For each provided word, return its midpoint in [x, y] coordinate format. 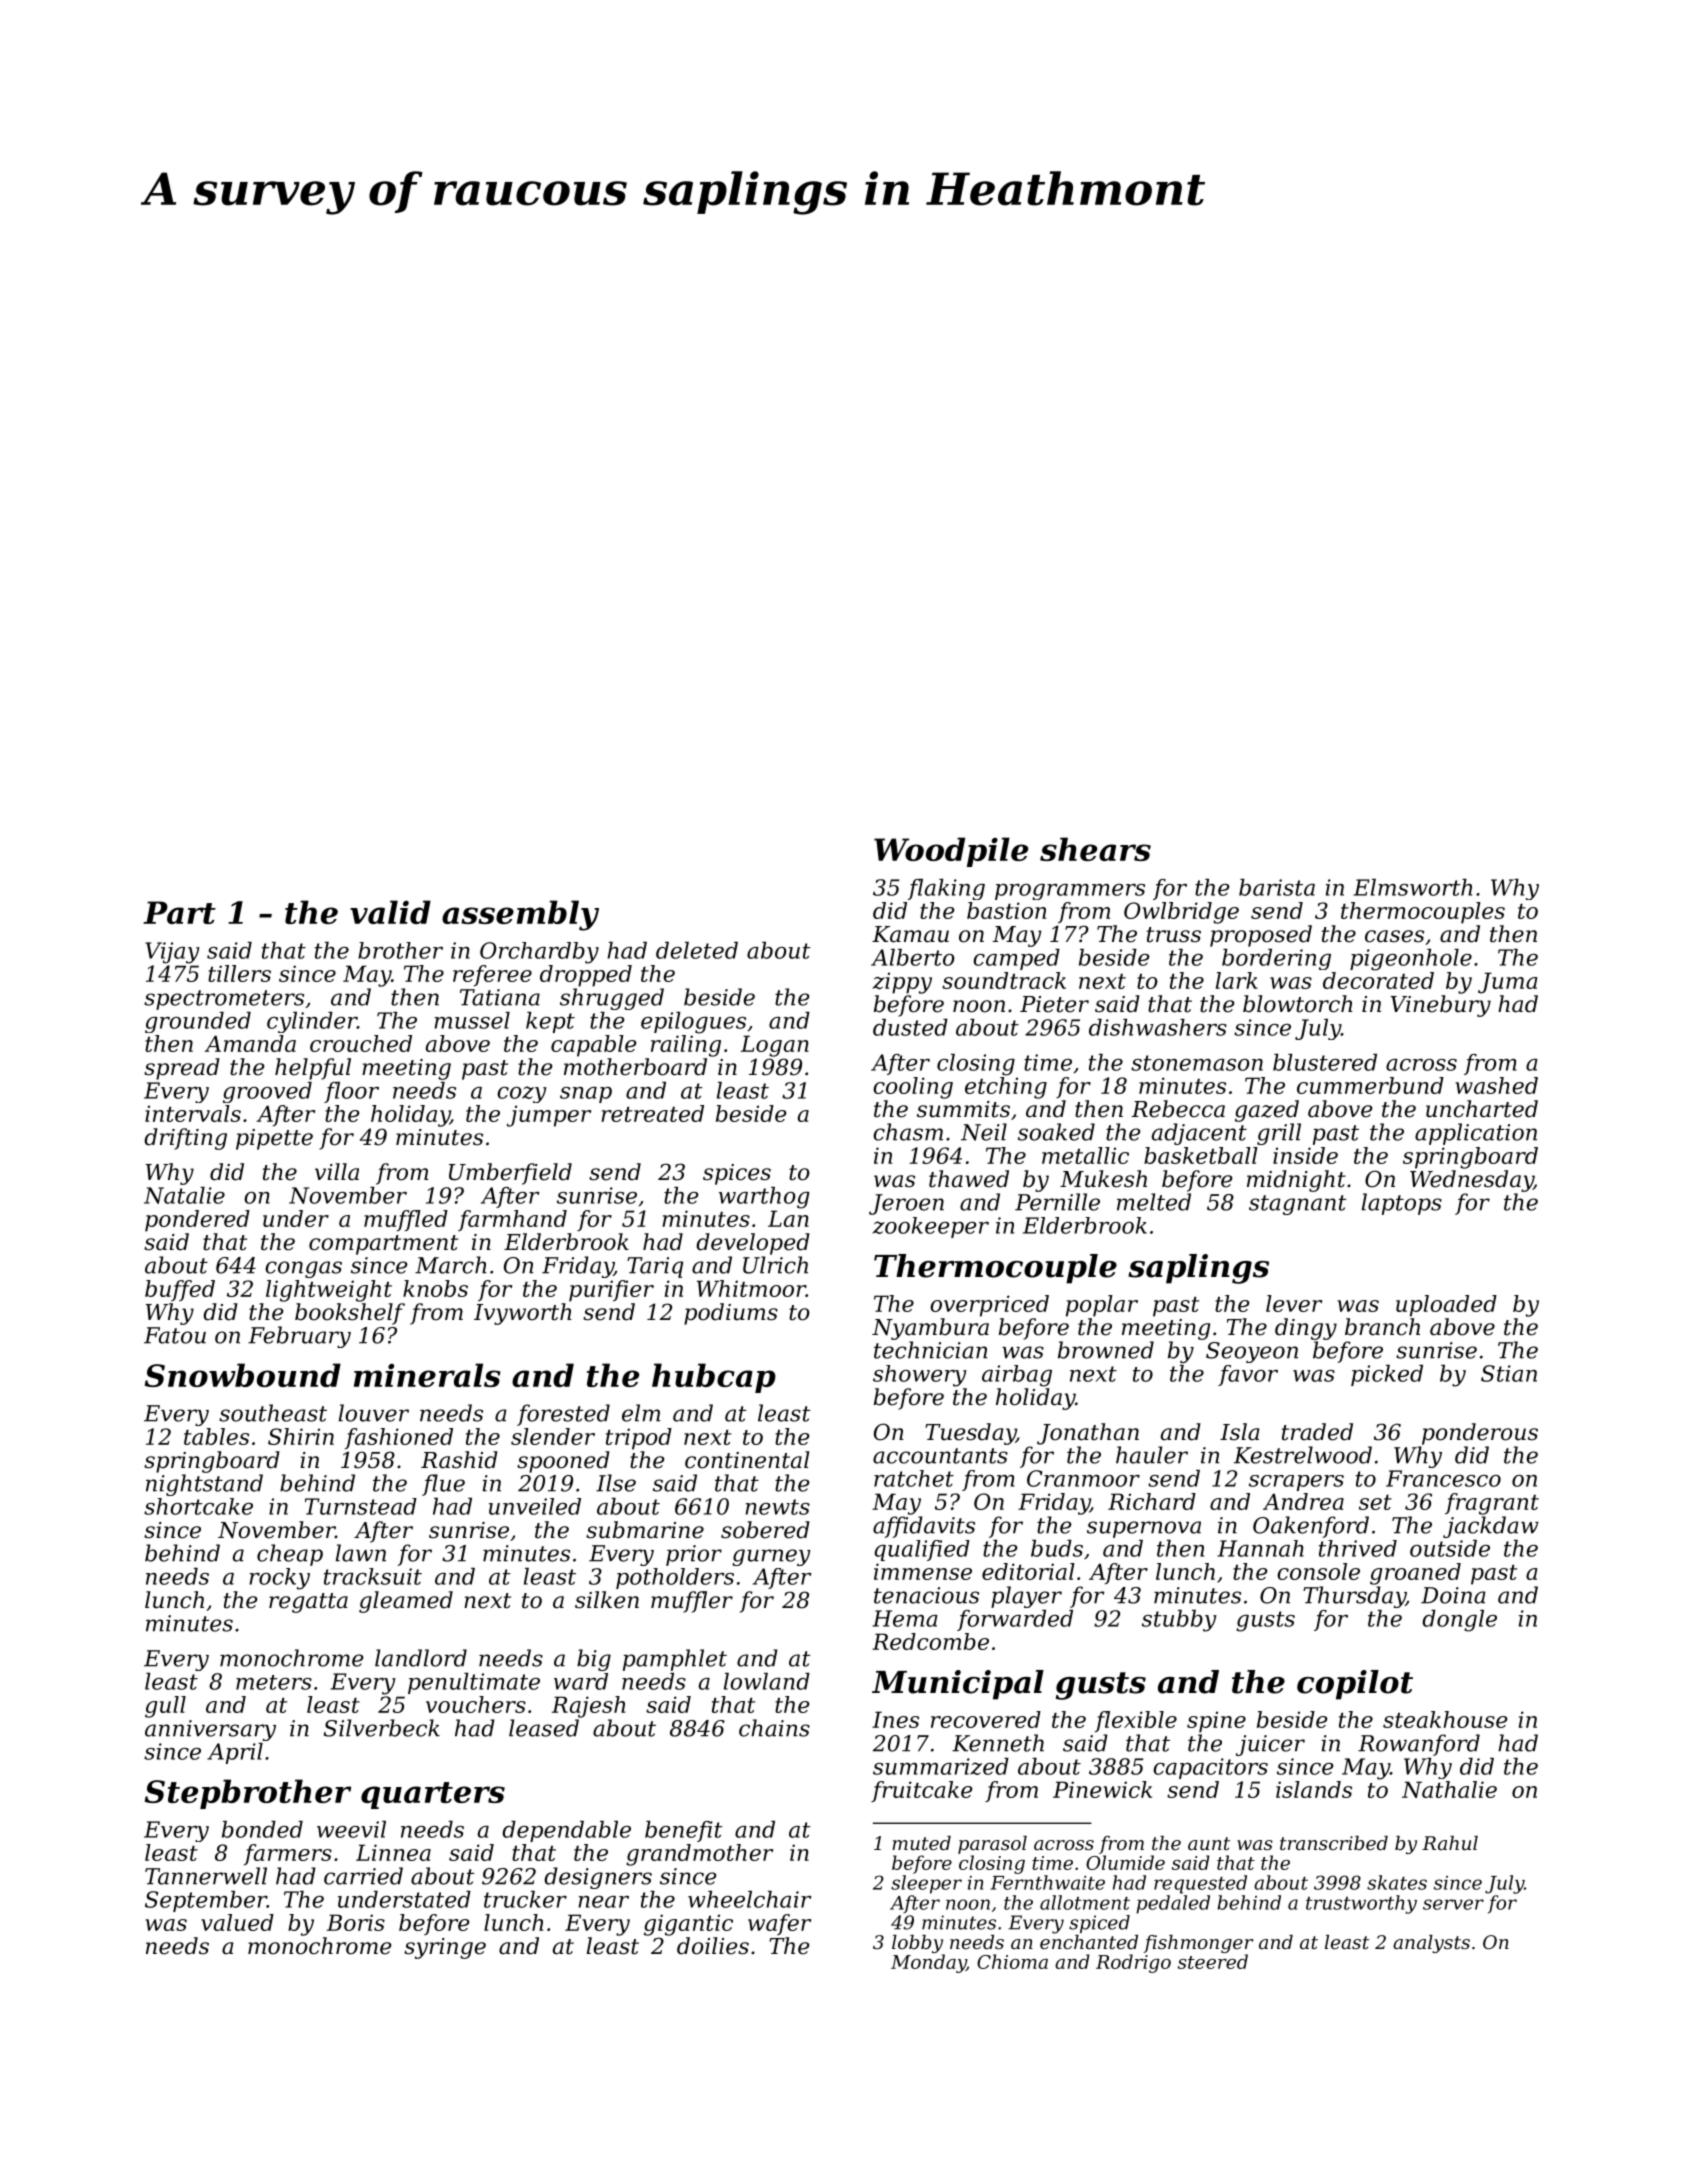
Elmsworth [1412, 887]
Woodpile [951, 852]
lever [1294, 1303]
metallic [1085, 1155]
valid [390, 912]
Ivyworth [523, 1314]
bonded [262, 1829]
